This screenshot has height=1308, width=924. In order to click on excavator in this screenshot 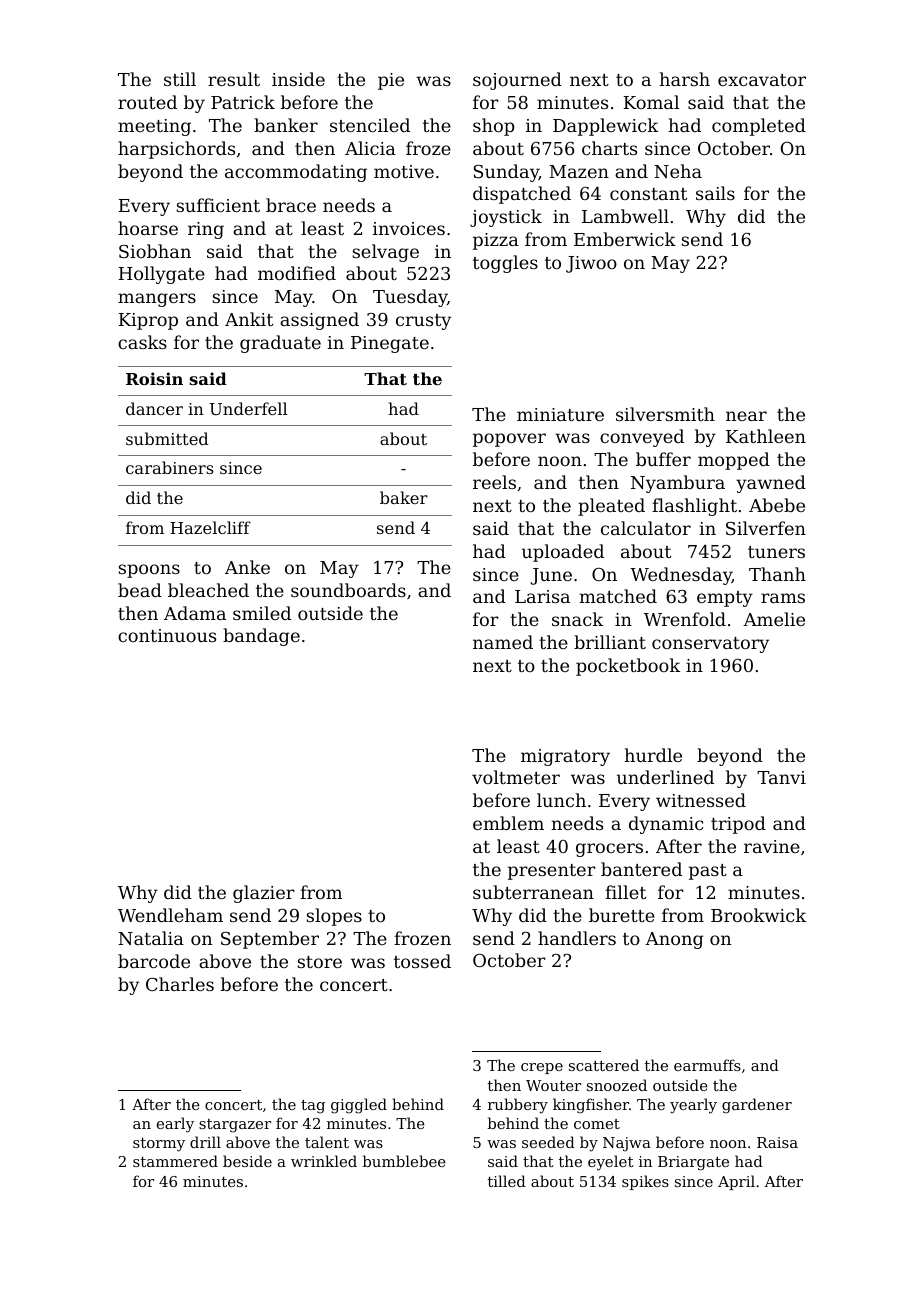, I will do `click(762, 80)`.
